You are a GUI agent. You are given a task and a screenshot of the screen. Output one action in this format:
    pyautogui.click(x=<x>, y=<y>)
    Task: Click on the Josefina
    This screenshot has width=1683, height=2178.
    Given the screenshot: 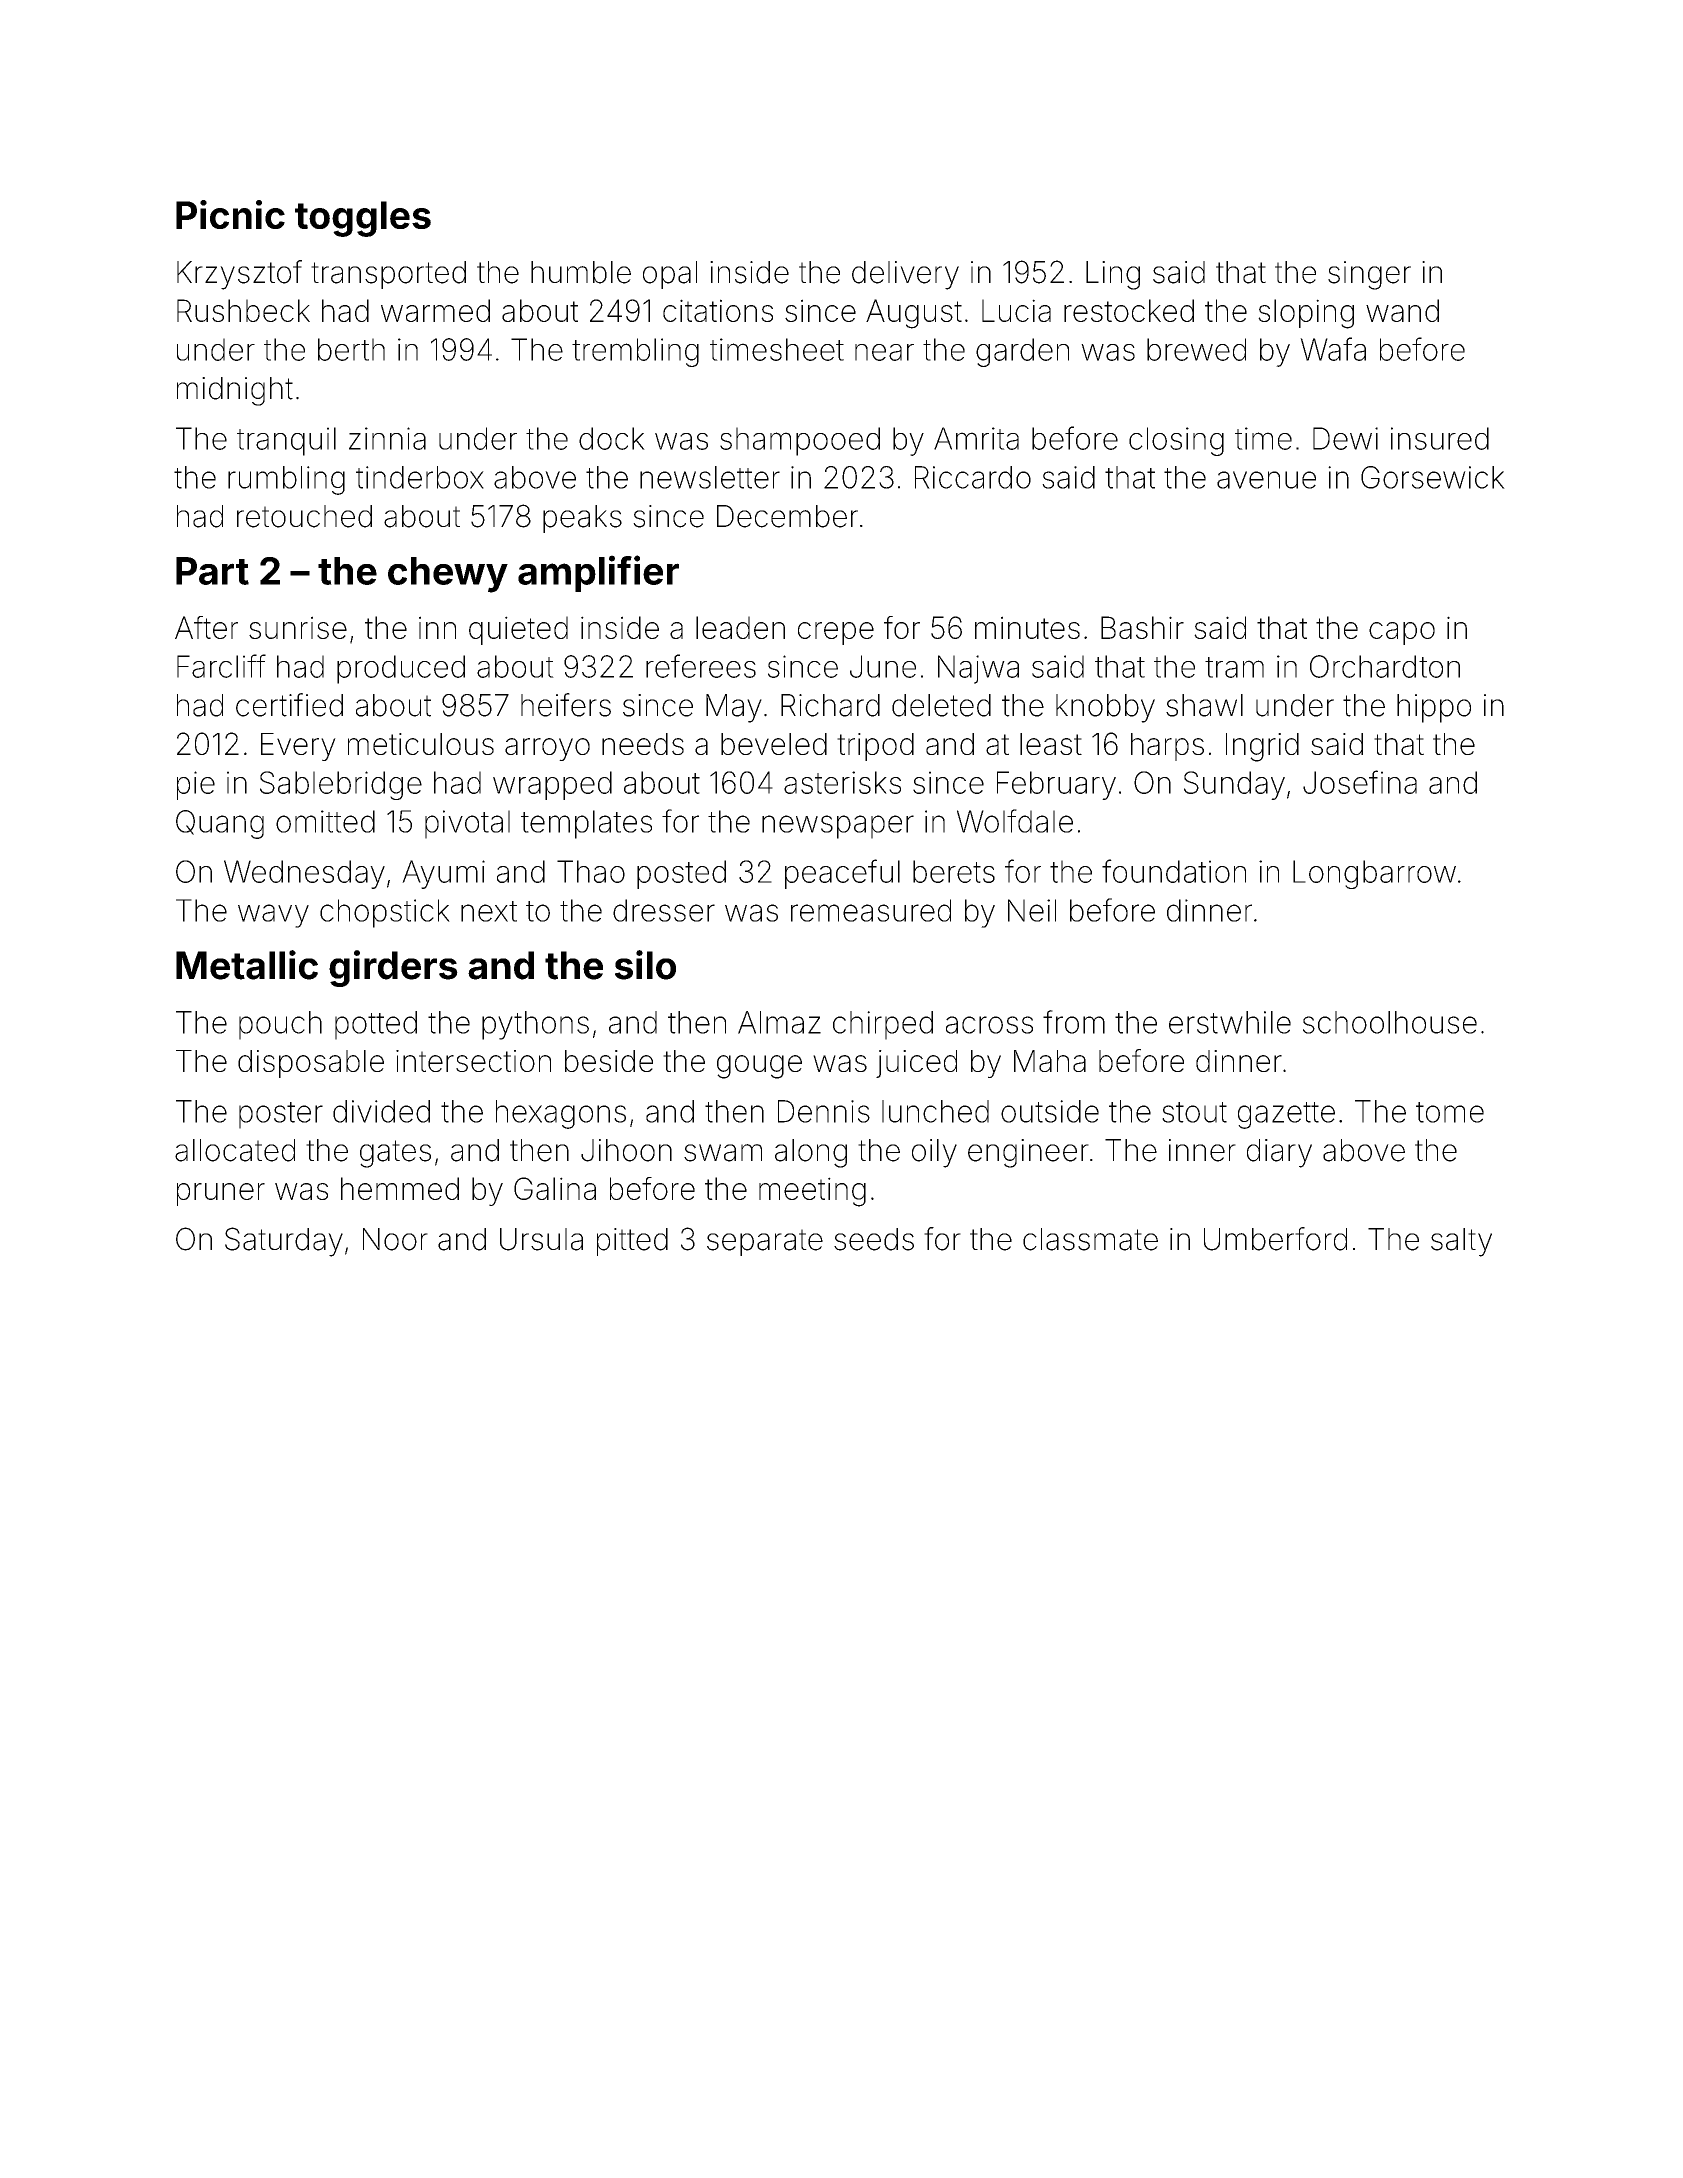 What is the action you would take?
    pyautogui.click(x=1360, y=782)
